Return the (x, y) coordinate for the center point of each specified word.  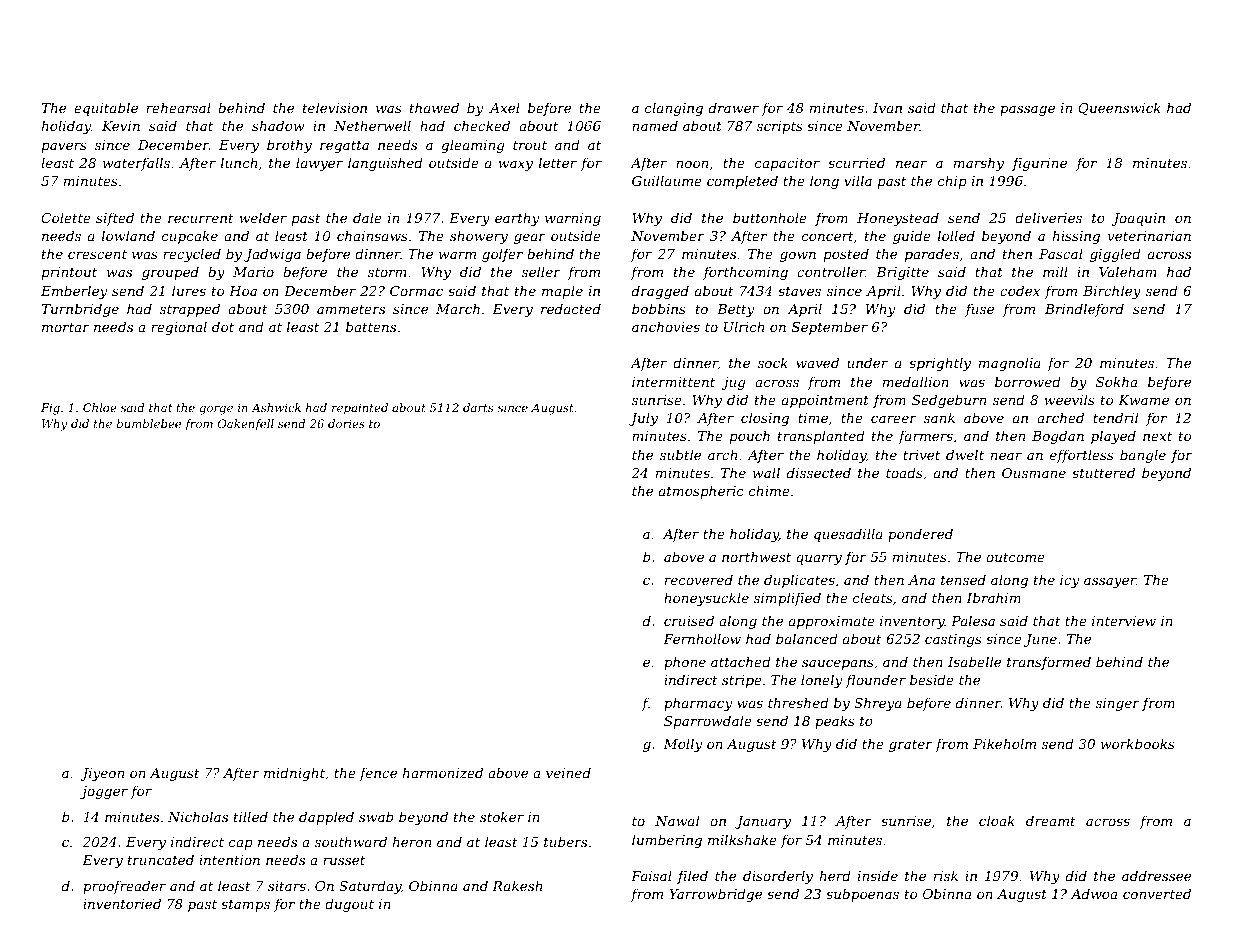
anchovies (666, 326)
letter (558, 162)
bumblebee (149, 423)
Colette (66, 217)
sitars (287, 886)
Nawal (677, 820)
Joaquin (1138, 219)
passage (1027, 111)
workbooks (1138, 743)
